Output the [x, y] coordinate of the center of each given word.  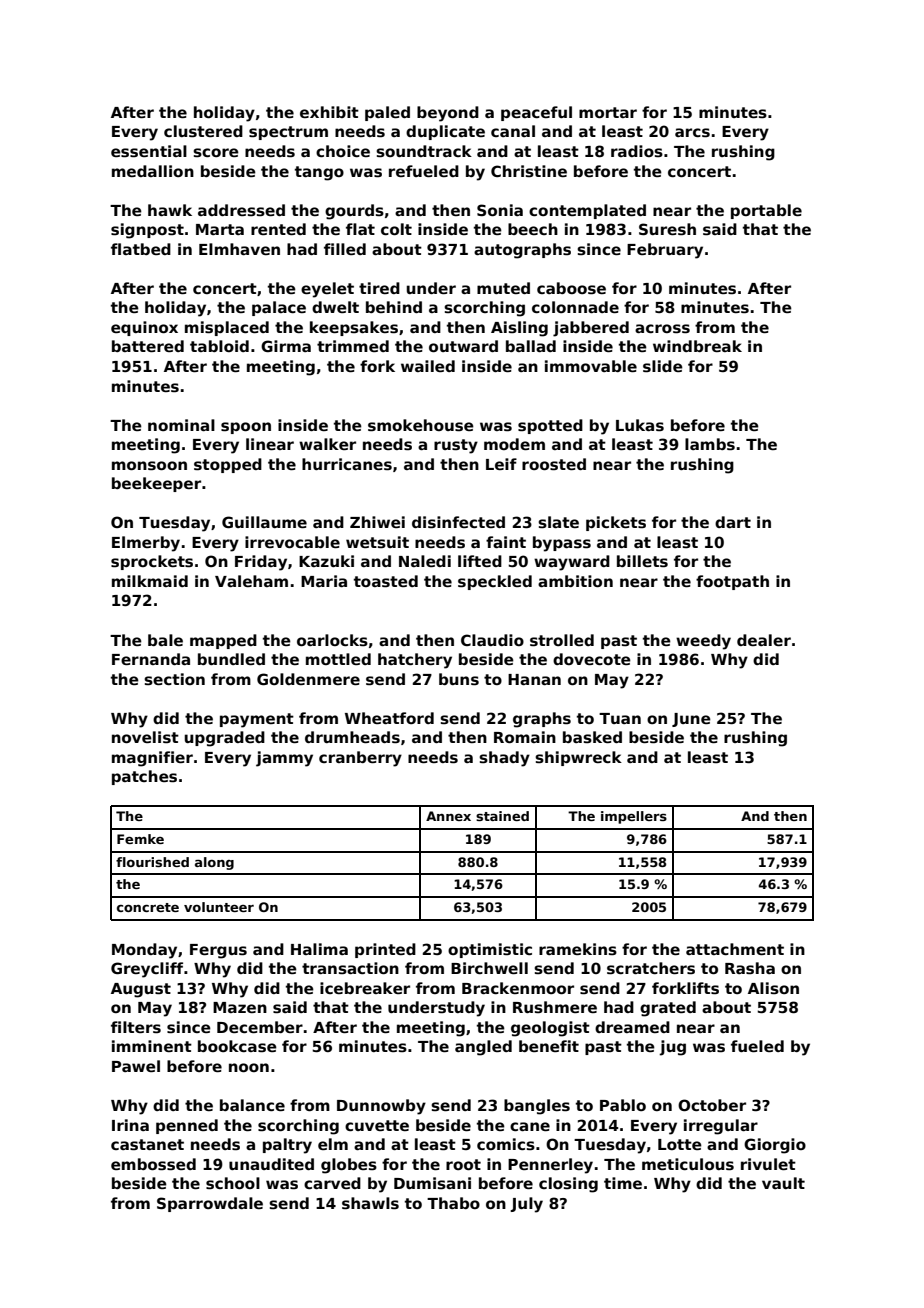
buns [459, 679]
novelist [145, 737]
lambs [710, 444]
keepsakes [354, 328]
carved [332, 1183]
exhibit [329, 112]
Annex [448, 816]
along [214, 863]
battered [148, 346]
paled [387, 113]
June [691, 720]
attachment [735, 949]
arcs [692, 133]
